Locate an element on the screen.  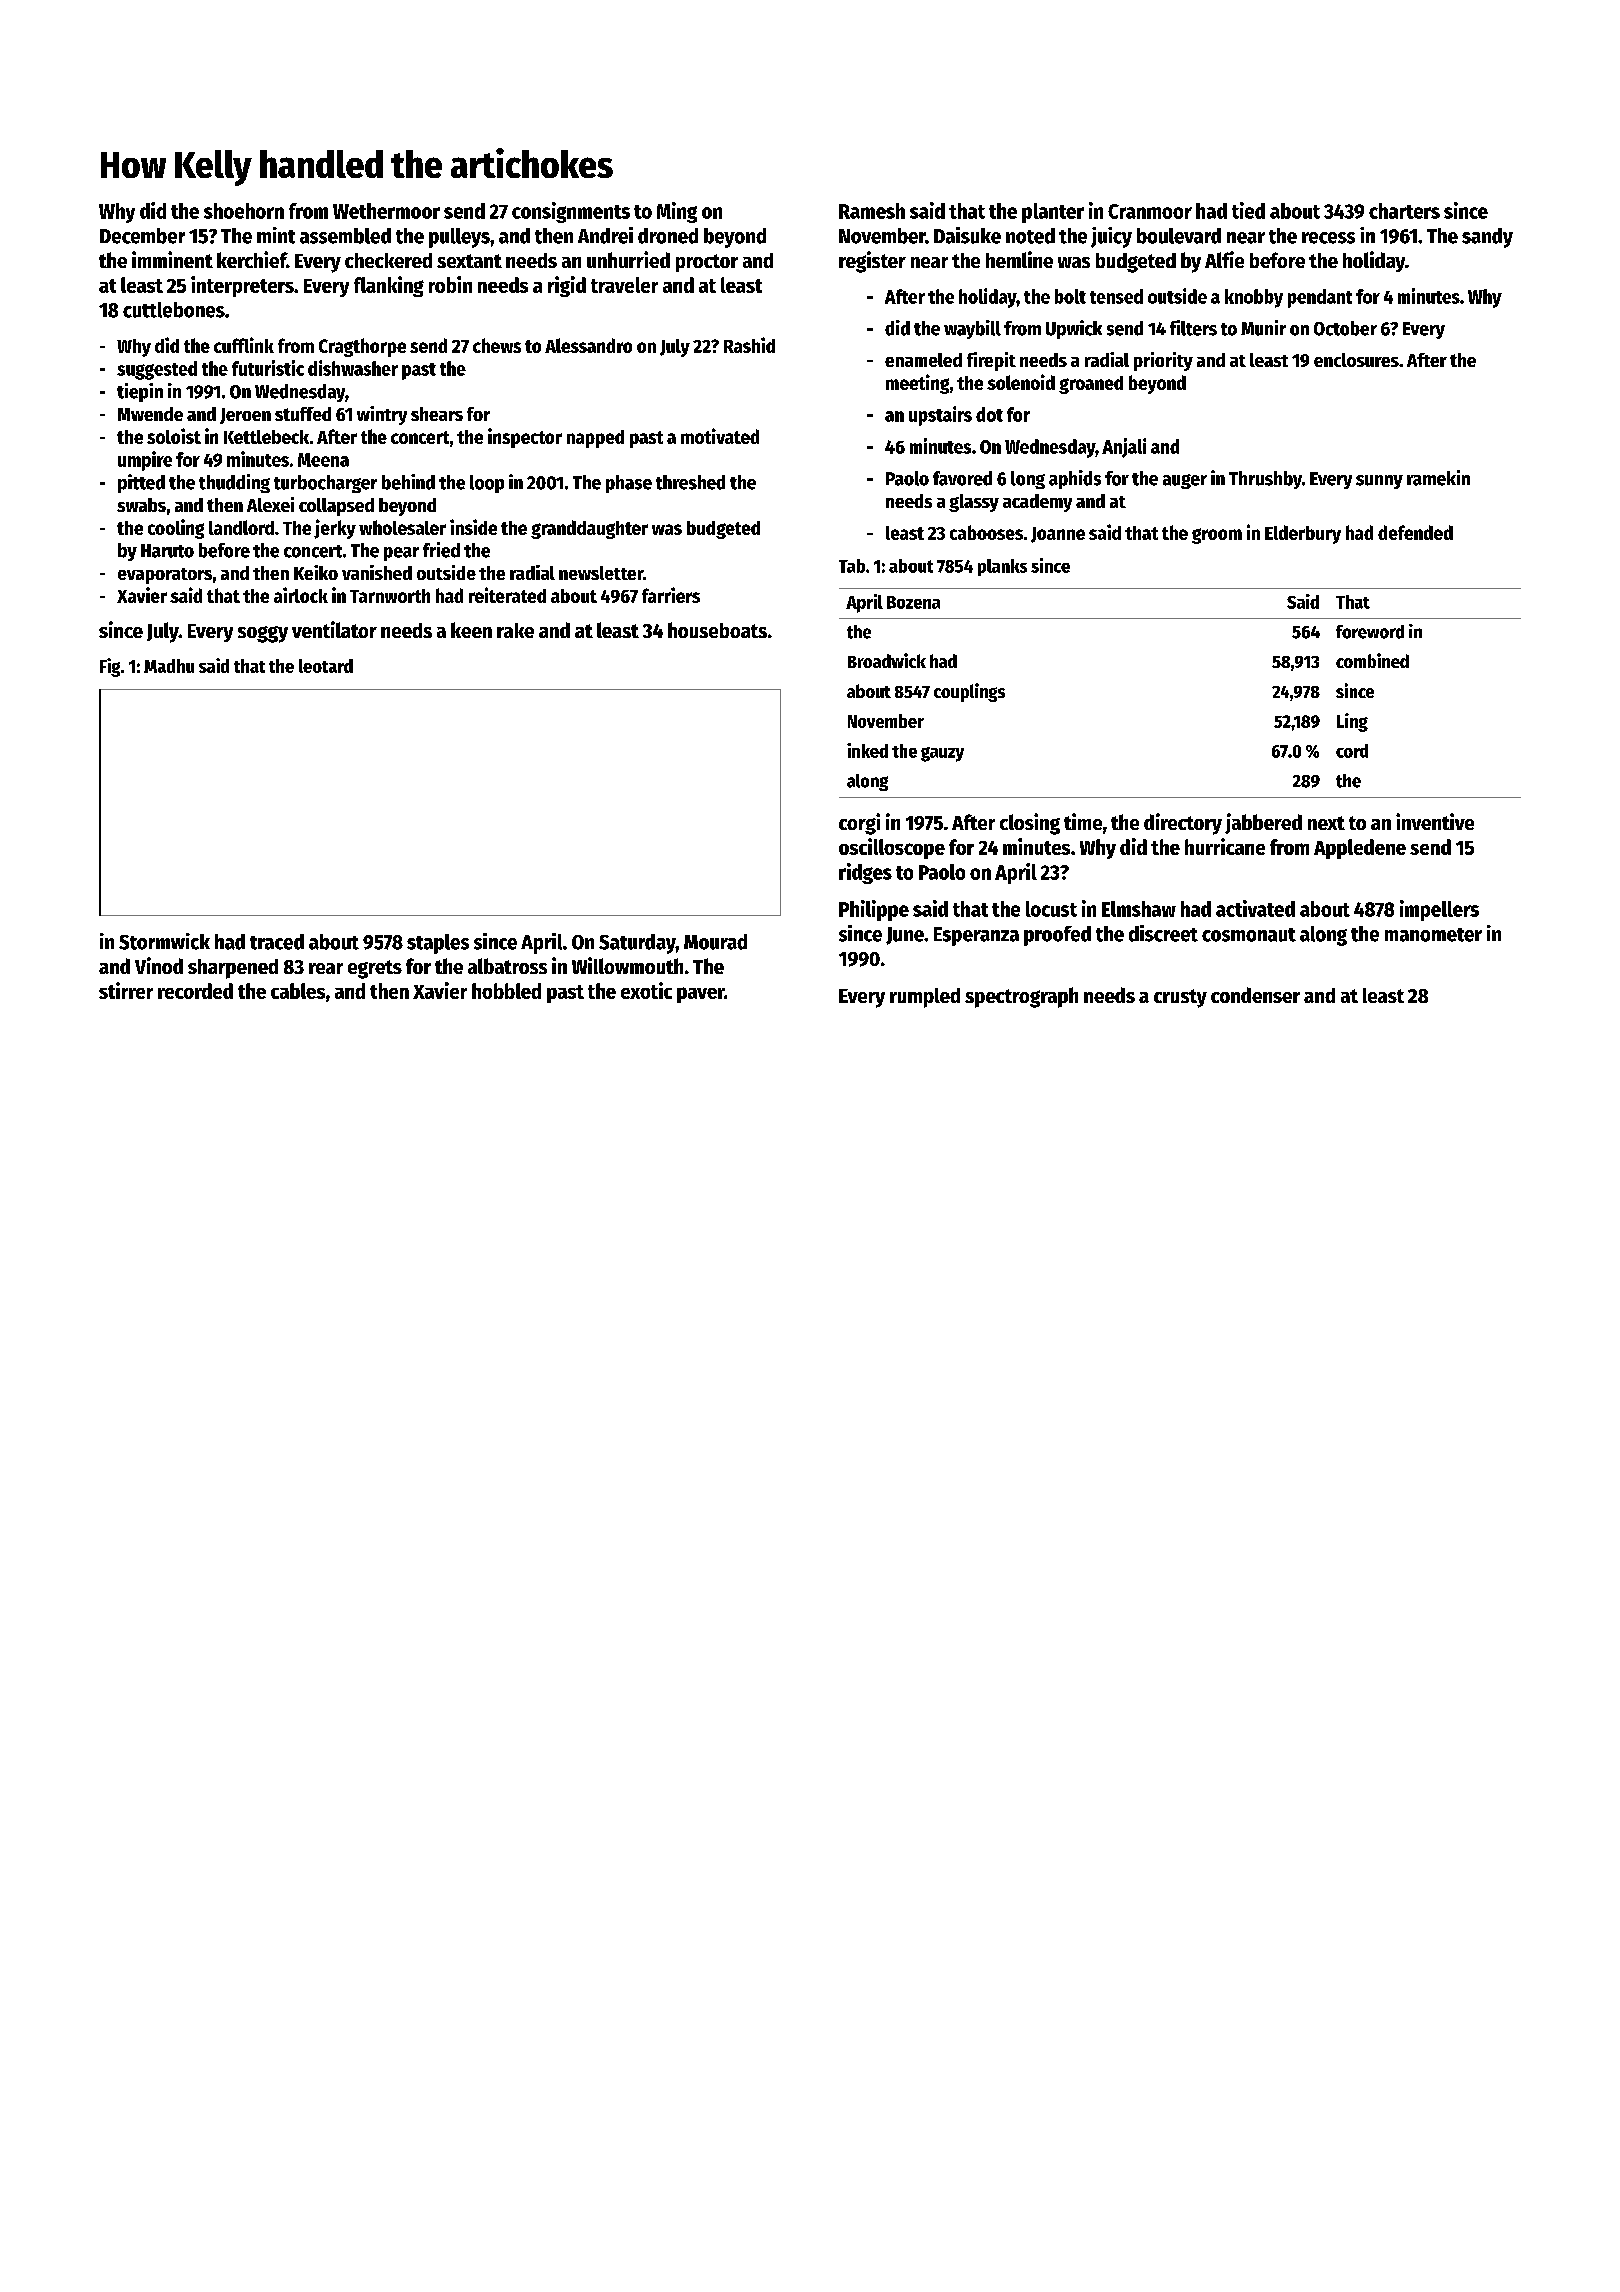
combined is located at coordinates (1372, 660).
